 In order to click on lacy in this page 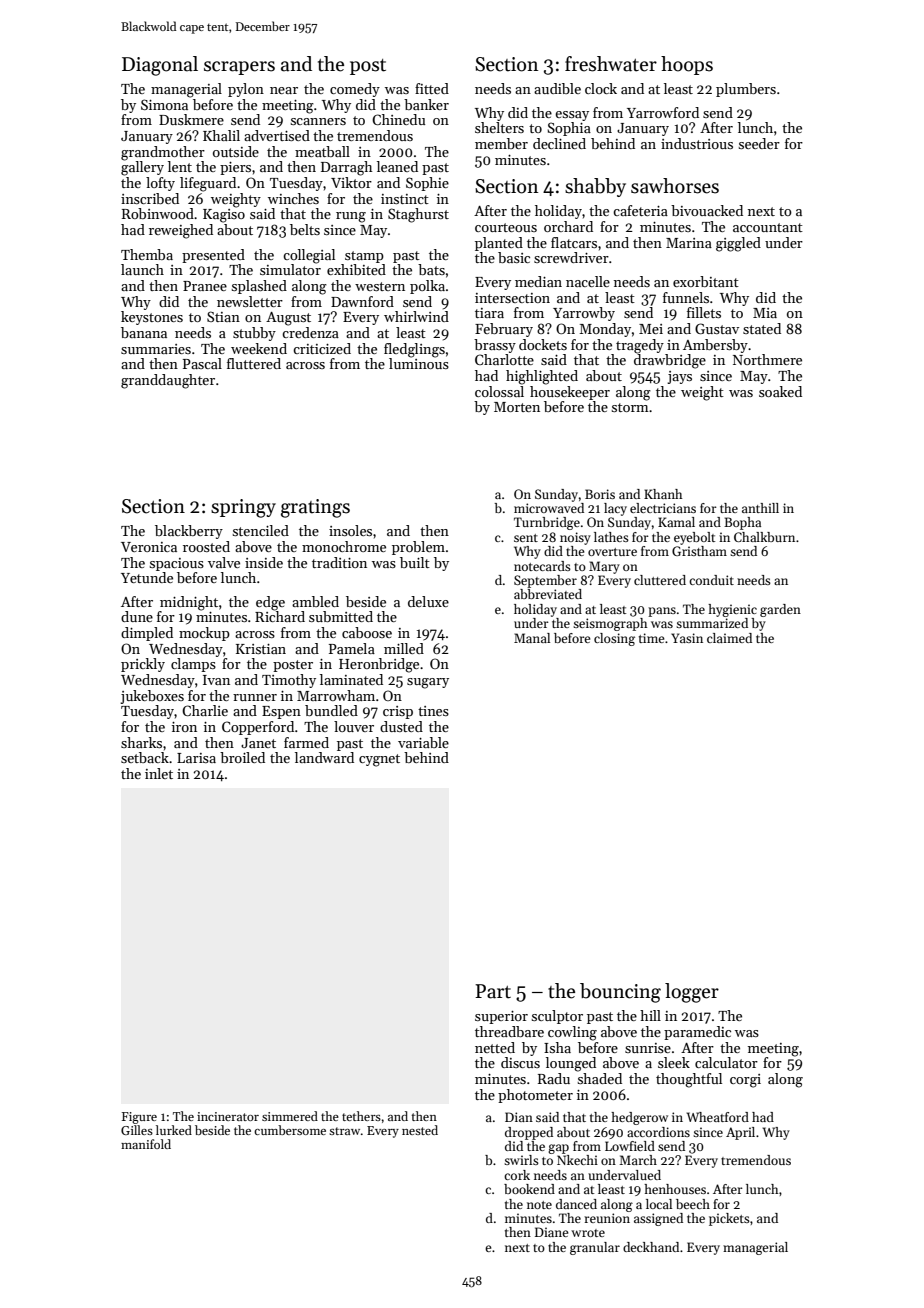, I will do `click(615, 509)`.
